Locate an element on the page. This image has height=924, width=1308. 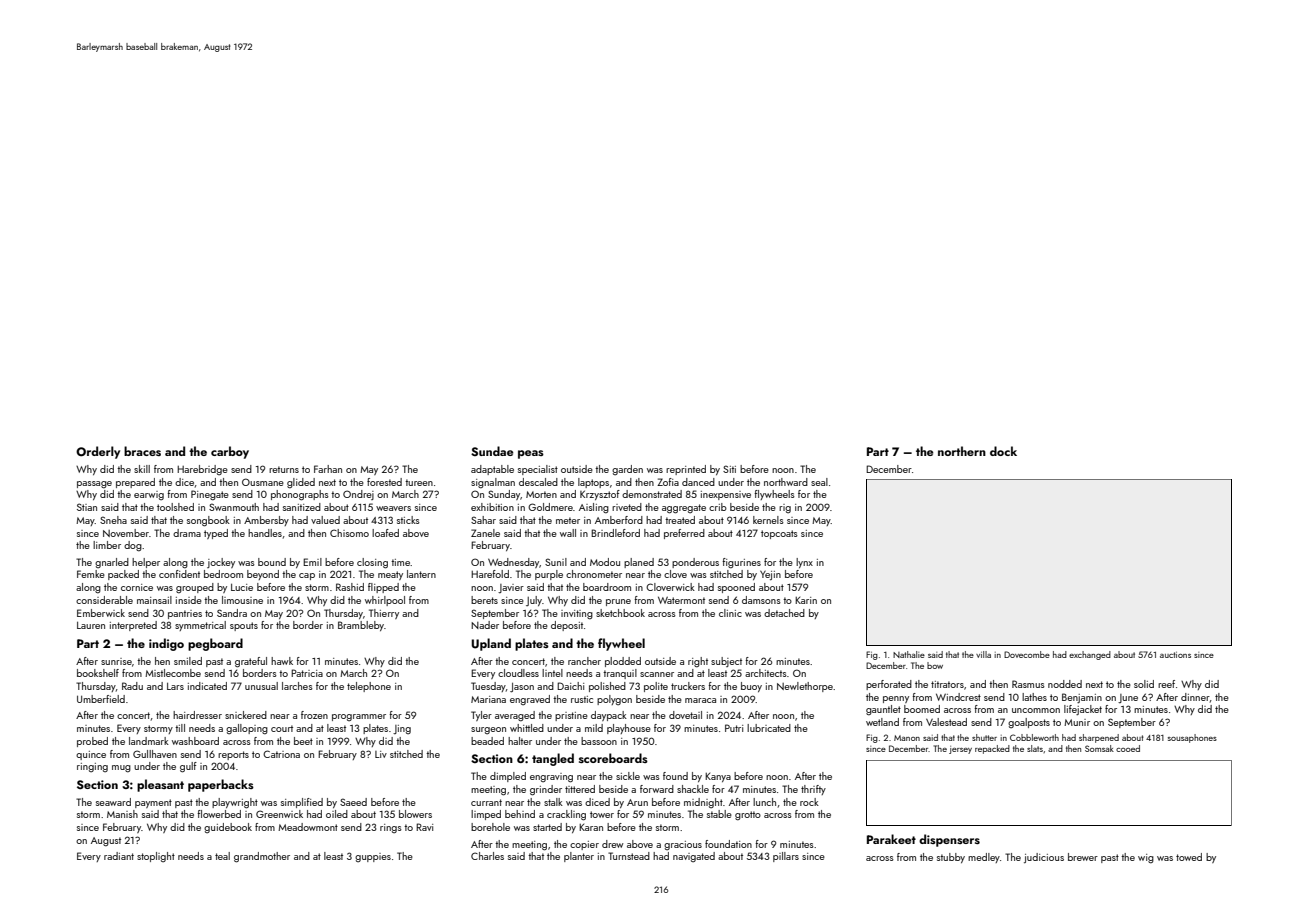
Catriona is located at coordinates (281, 754).
